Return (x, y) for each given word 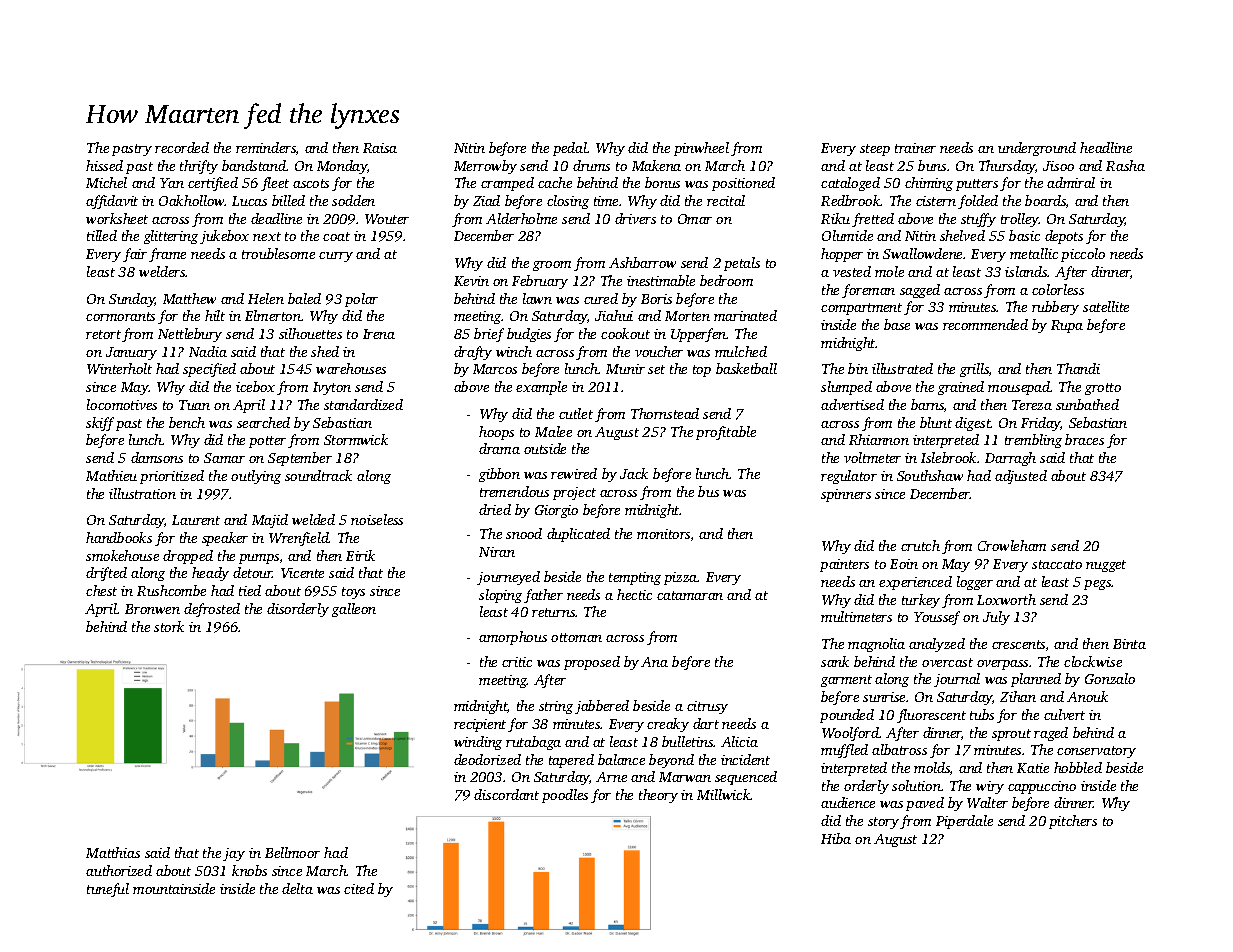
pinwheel (701, 149)
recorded (182, 147)
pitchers (1073, 822)
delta (297, 888)
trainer (915, 148)
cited (359, 888)
